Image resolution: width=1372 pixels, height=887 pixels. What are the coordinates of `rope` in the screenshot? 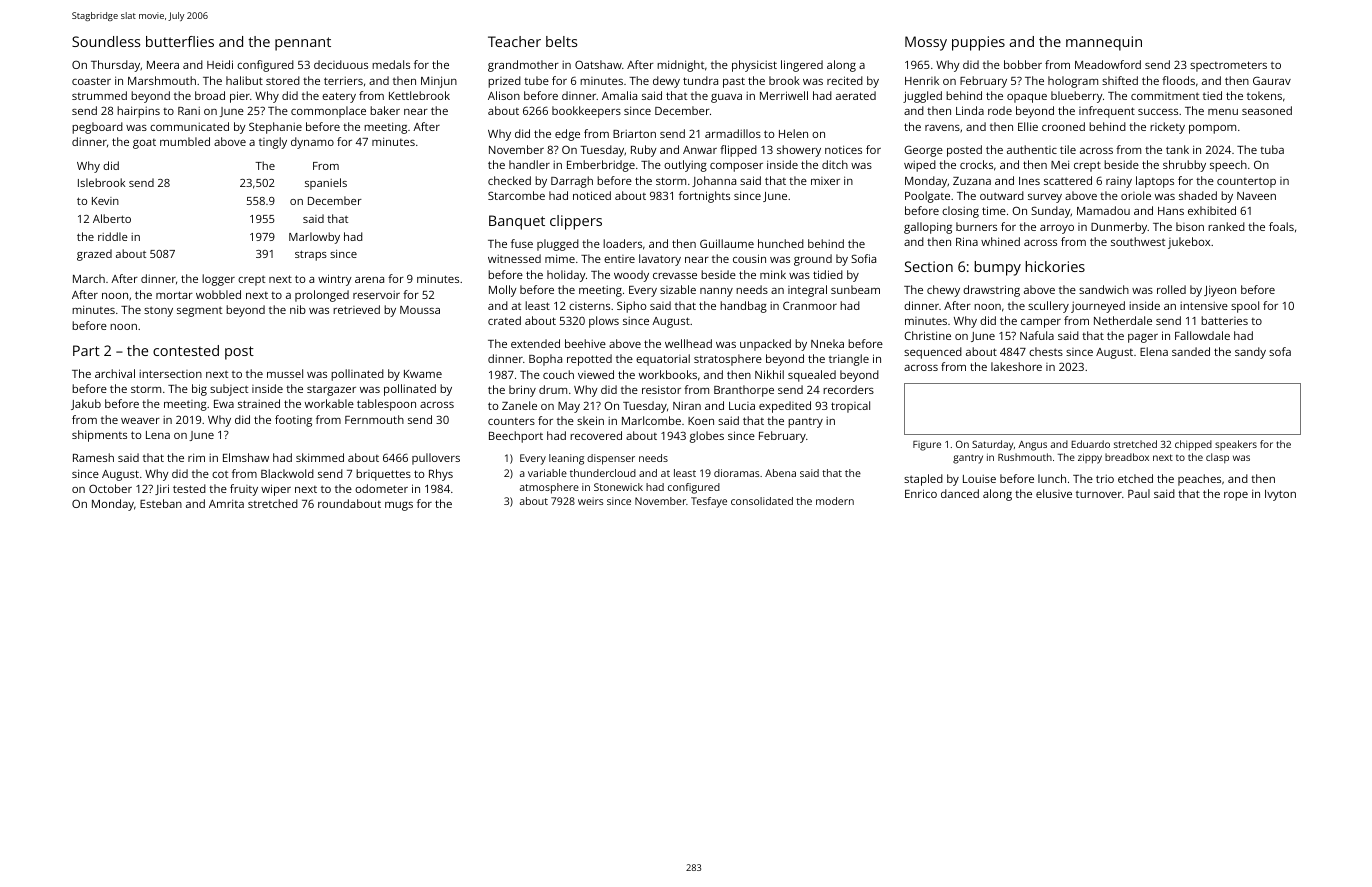 It's located at (1236, 496).
